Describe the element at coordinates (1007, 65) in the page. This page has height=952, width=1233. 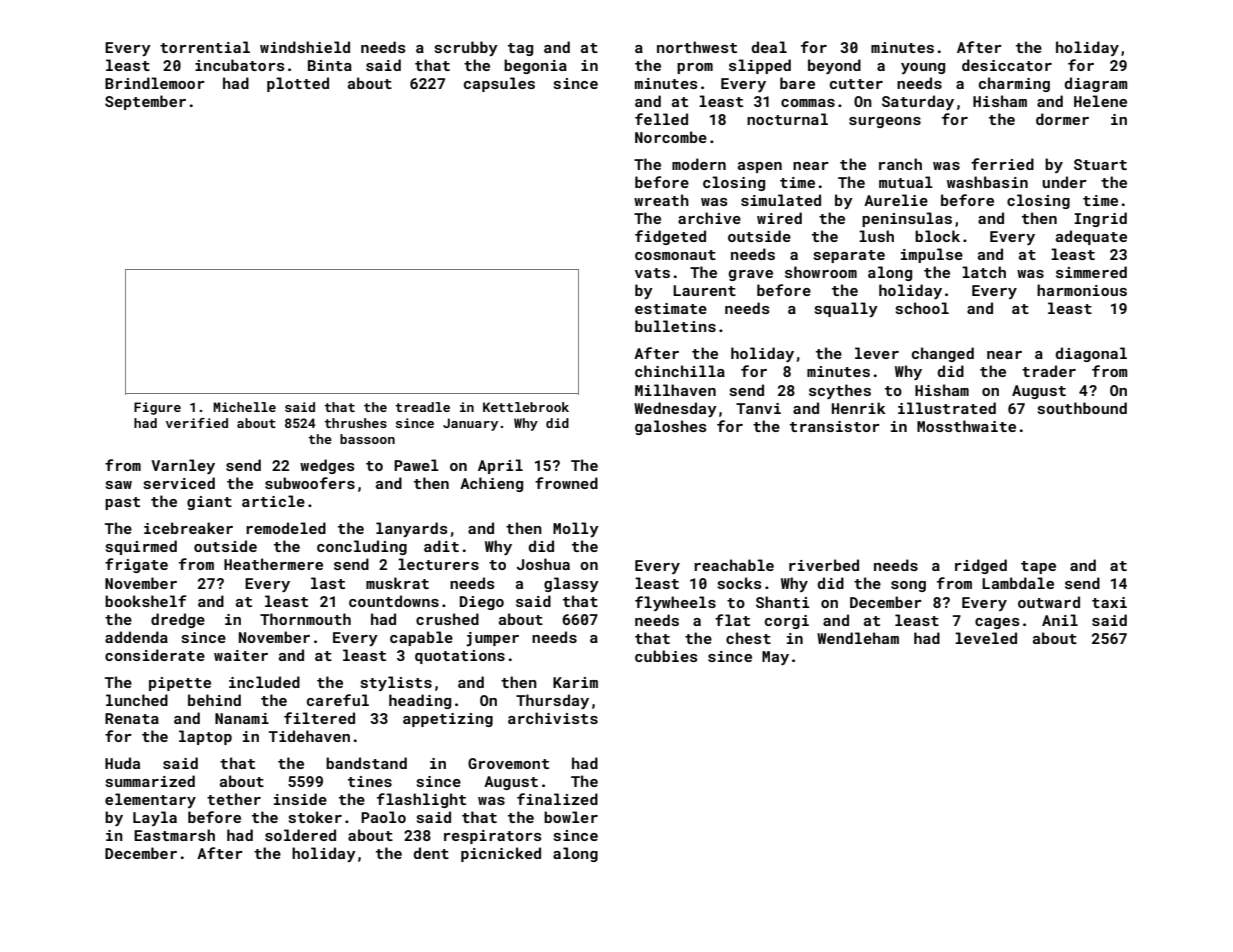
I see `desiccator` at that location.
